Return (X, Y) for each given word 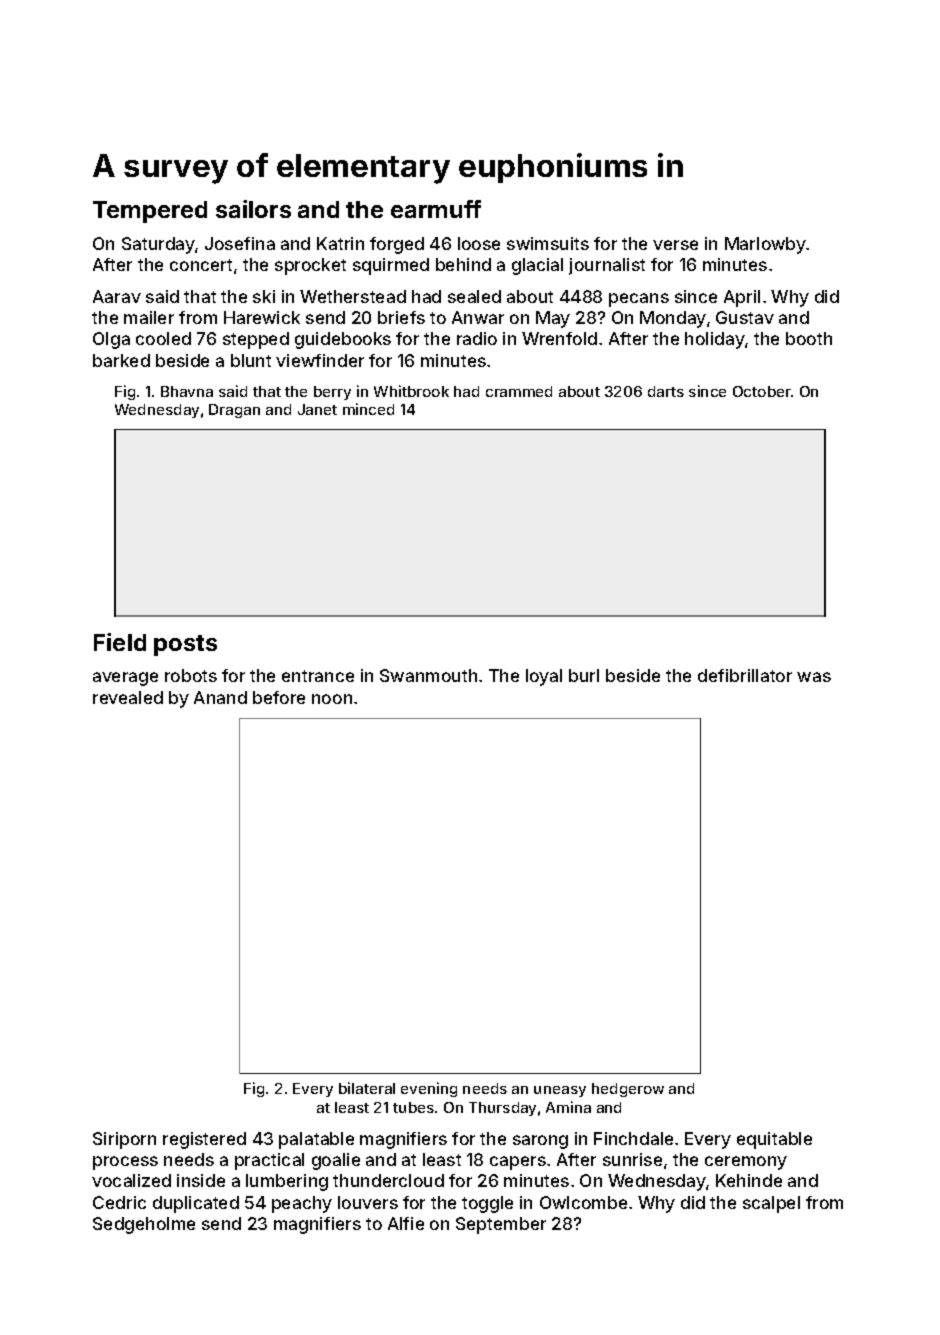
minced (368, 409)
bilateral (367, 1088)
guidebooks (343, 340)
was (814, 677)
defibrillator (745, 675)
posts (185, 645)
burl (584, 675)
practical (269, 1161)
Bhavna (187, 391)
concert (201, 265)
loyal (544, 677)
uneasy (560, 1091)
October (762, 391)
